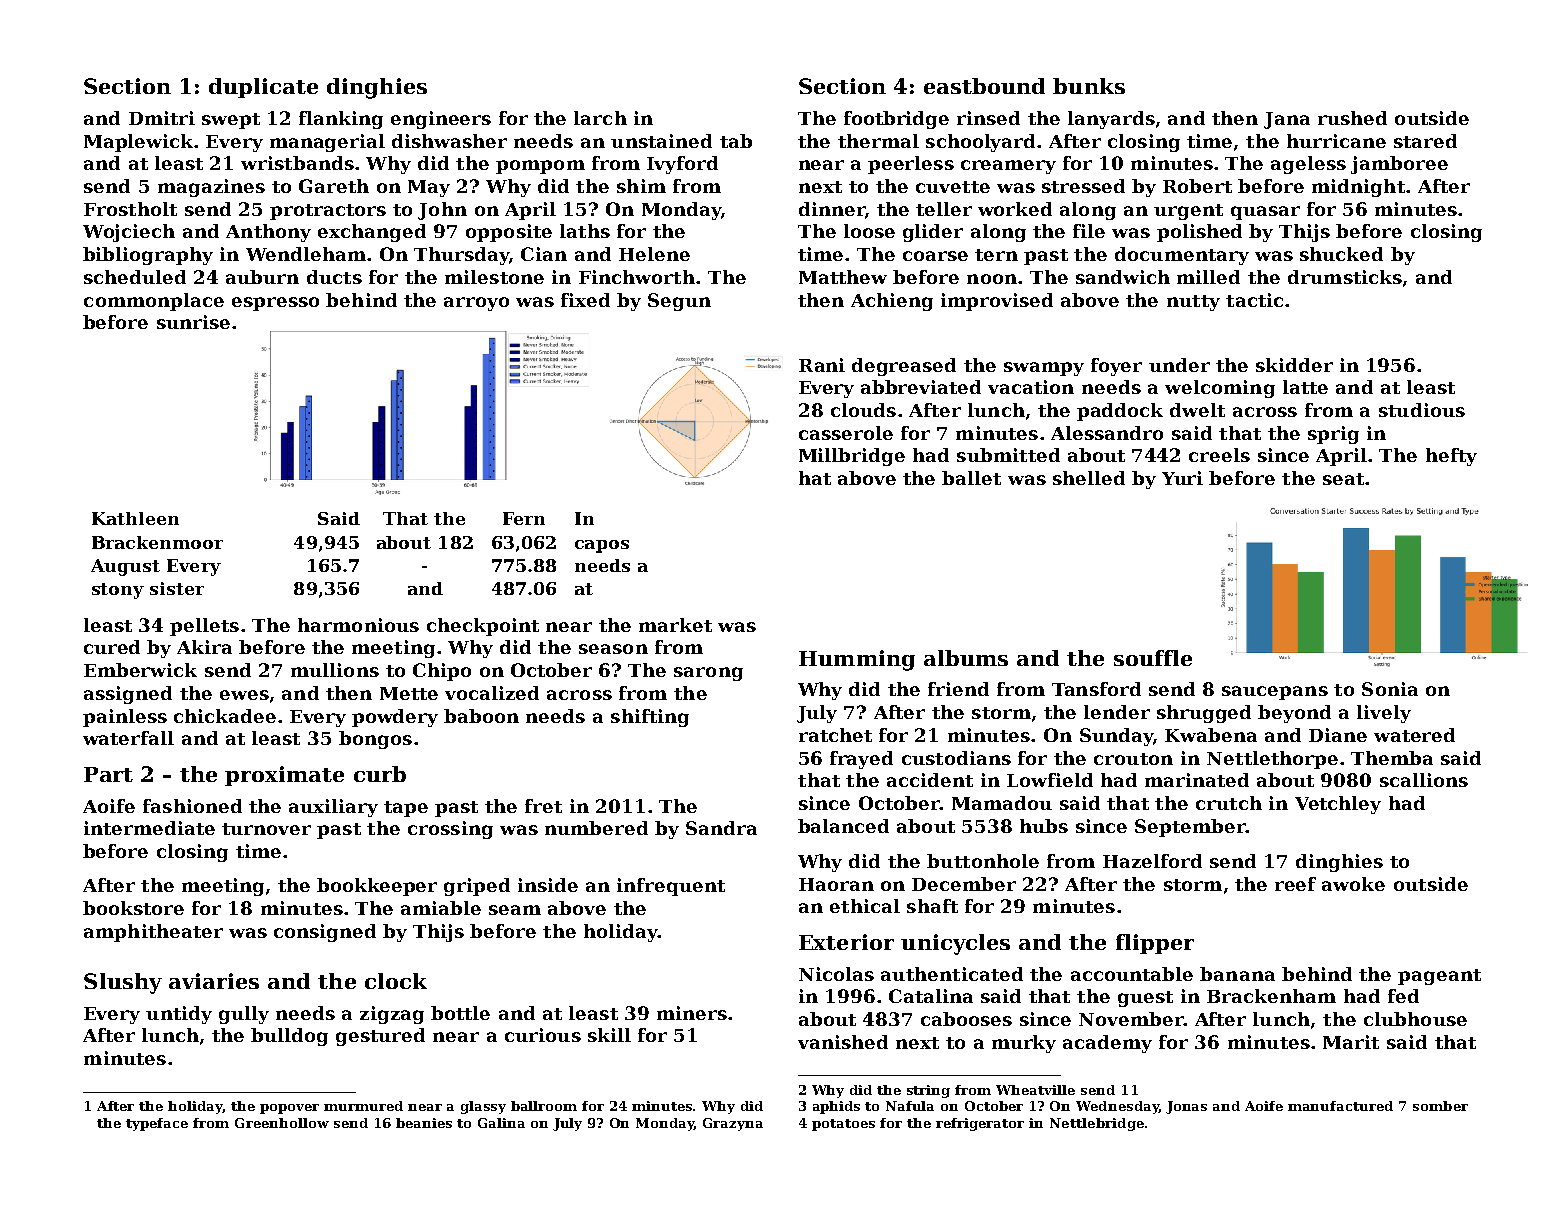 The height and width of the screenshot is (1212, 1568). I want to click on awoke, so click(1353, 884).
